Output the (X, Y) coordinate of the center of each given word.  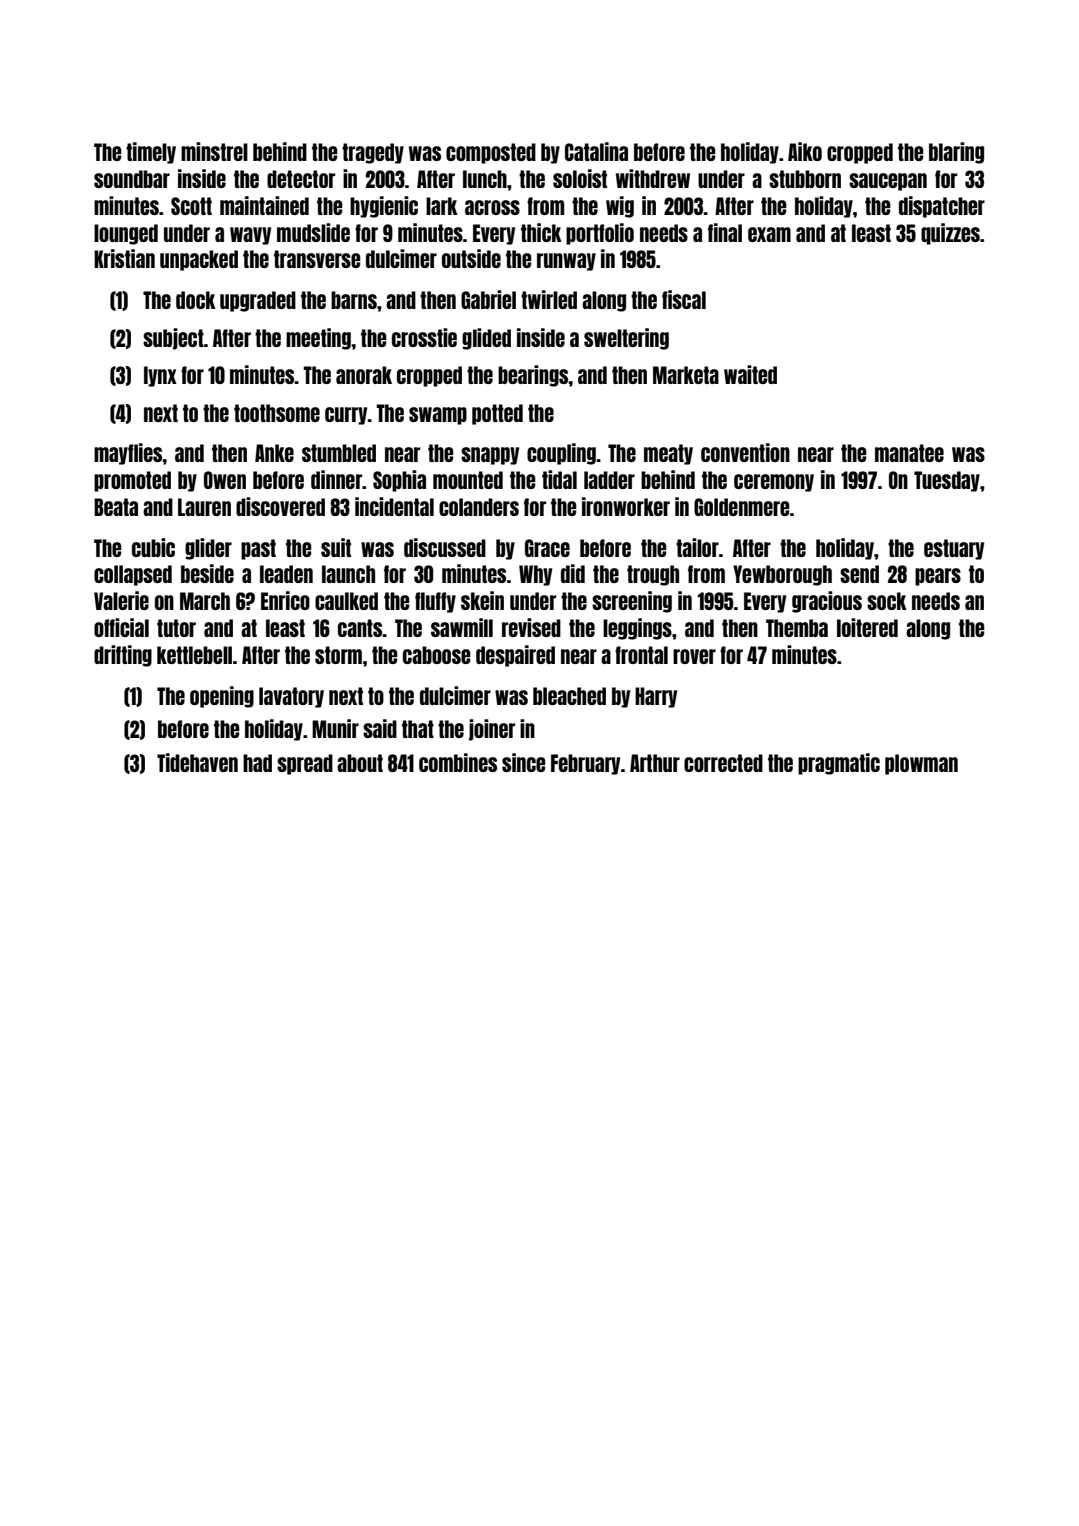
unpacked (199, 260)
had (257, 763)
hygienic (384, 207)
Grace (547, 548)
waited (750, 374)
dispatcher (942, 207)
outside (471, 258)
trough (653, 575)
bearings (533, 376)
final (725, 232)
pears (938, 577)
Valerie (121, 600)
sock (887, 601)
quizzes (950, 234)
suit (336, 547)
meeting (319, 339)
